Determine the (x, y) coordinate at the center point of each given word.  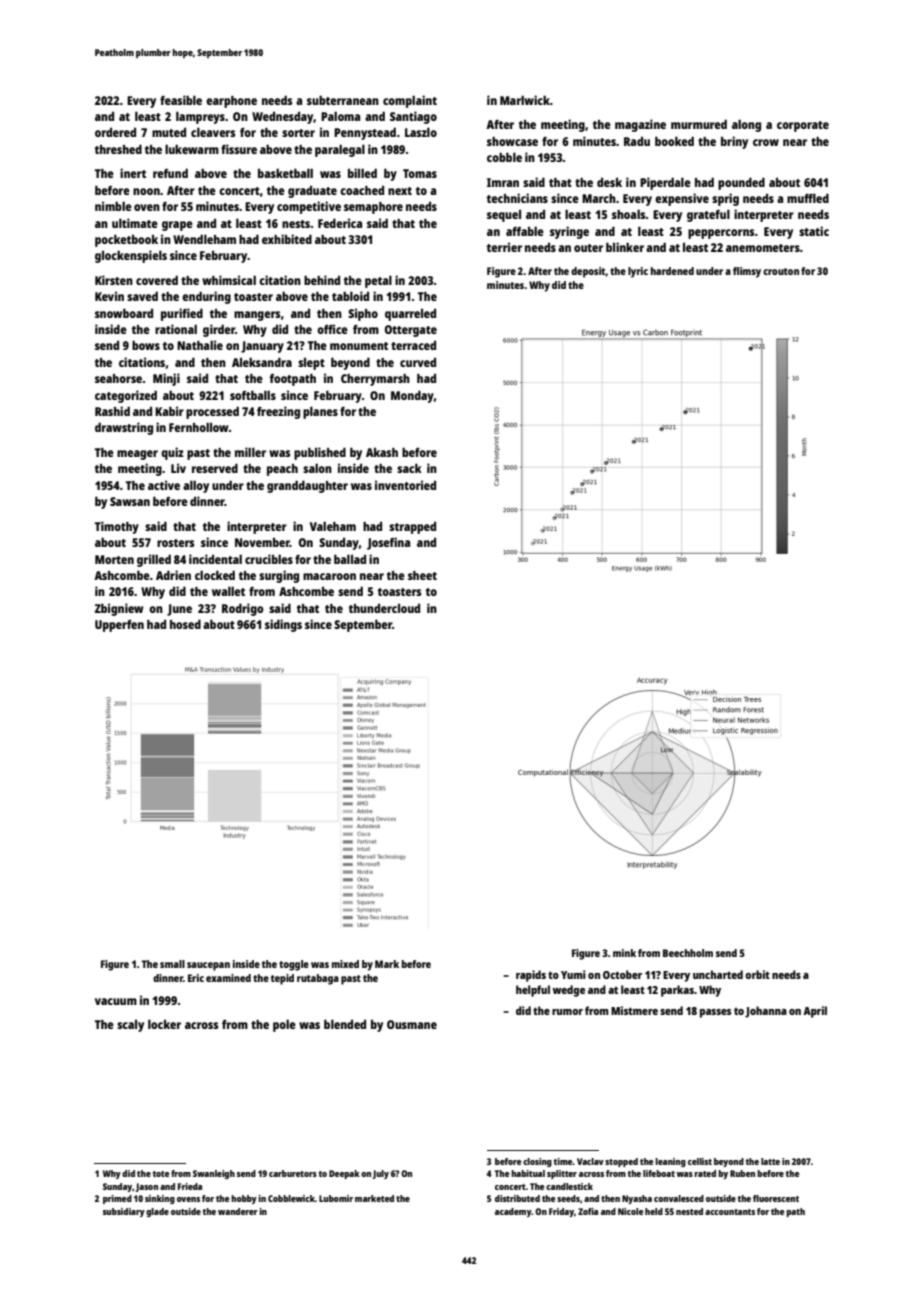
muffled (808, 198)
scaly (130, 1026)
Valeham (333, 526)
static (814, 231)
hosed (185, 624)
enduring (206, 297)
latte (770, 1161)
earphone (231, 102)
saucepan (208, 966)
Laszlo (421, 132)
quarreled (410, 315)
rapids (531, 976)
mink (624, 953)
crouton (781, 271)
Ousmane (412, 1024)
